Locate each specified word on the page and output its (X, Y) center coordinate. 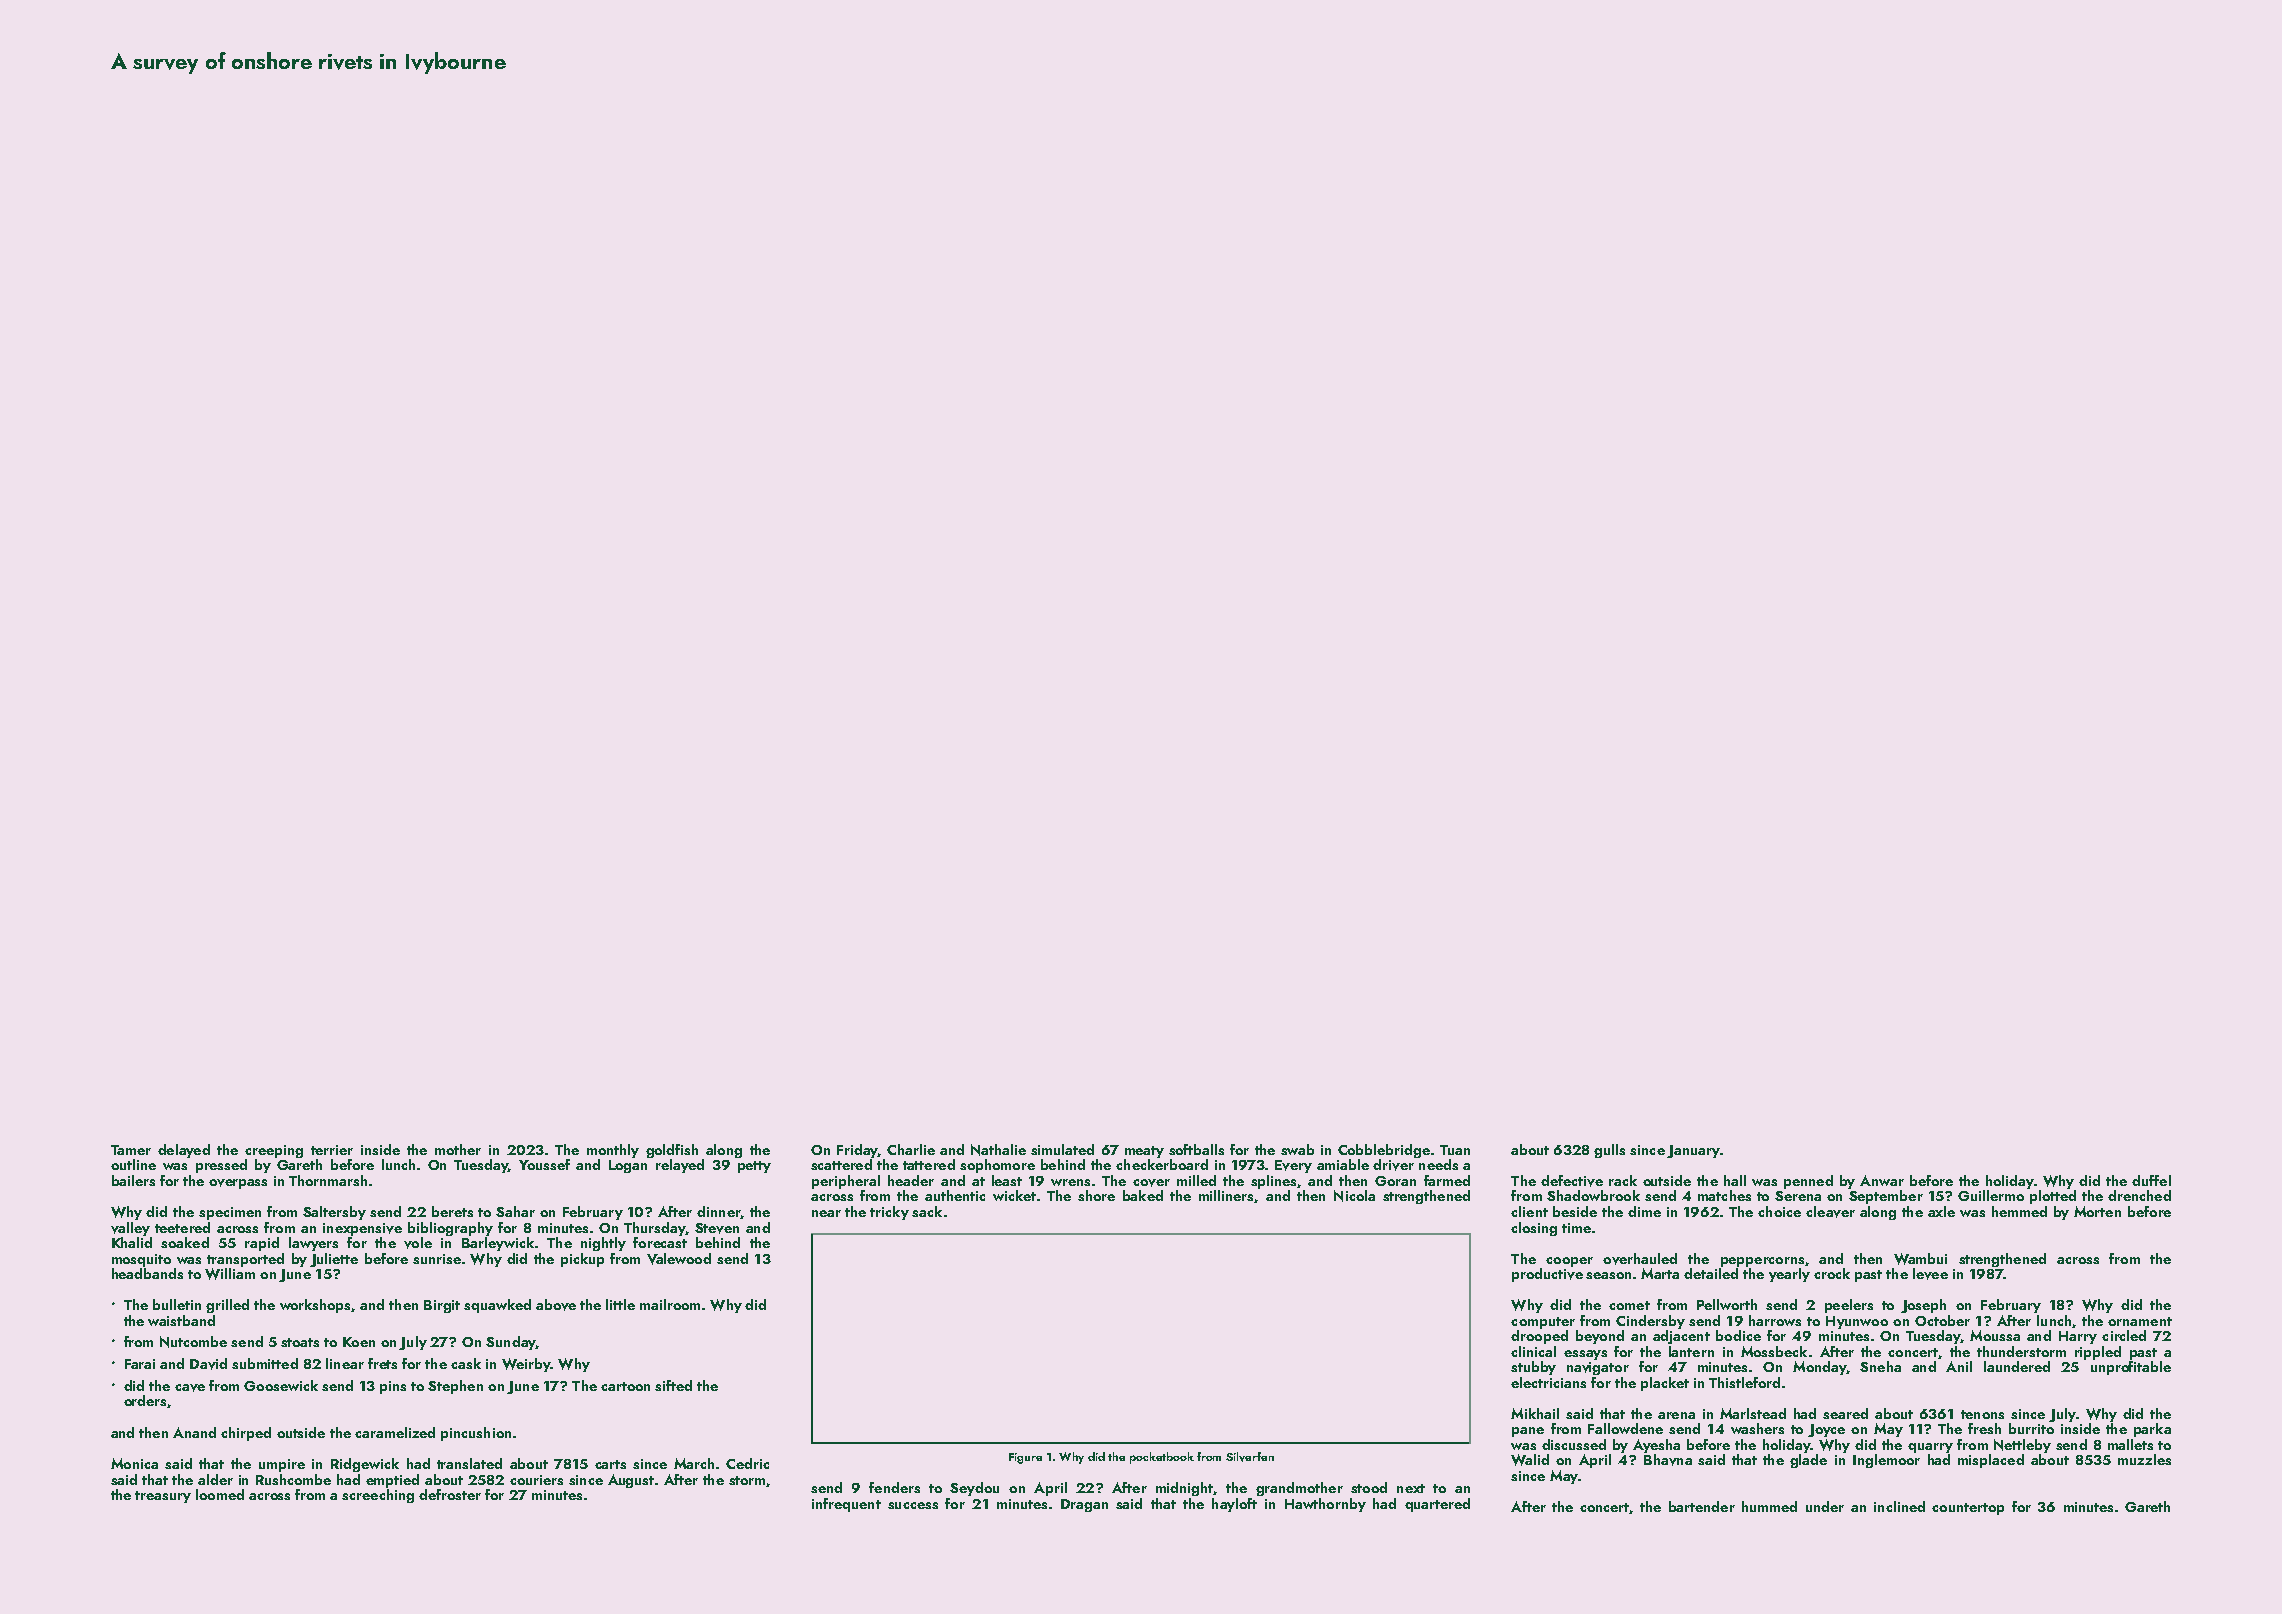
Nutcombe (193, 1342)
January (1693, 1151)
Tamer (131, 1150)
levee (1930, 1274)
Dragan (1084, 1505)
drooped (1539, 1337)
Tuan (1455, 1150)
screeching (378, 1496)
